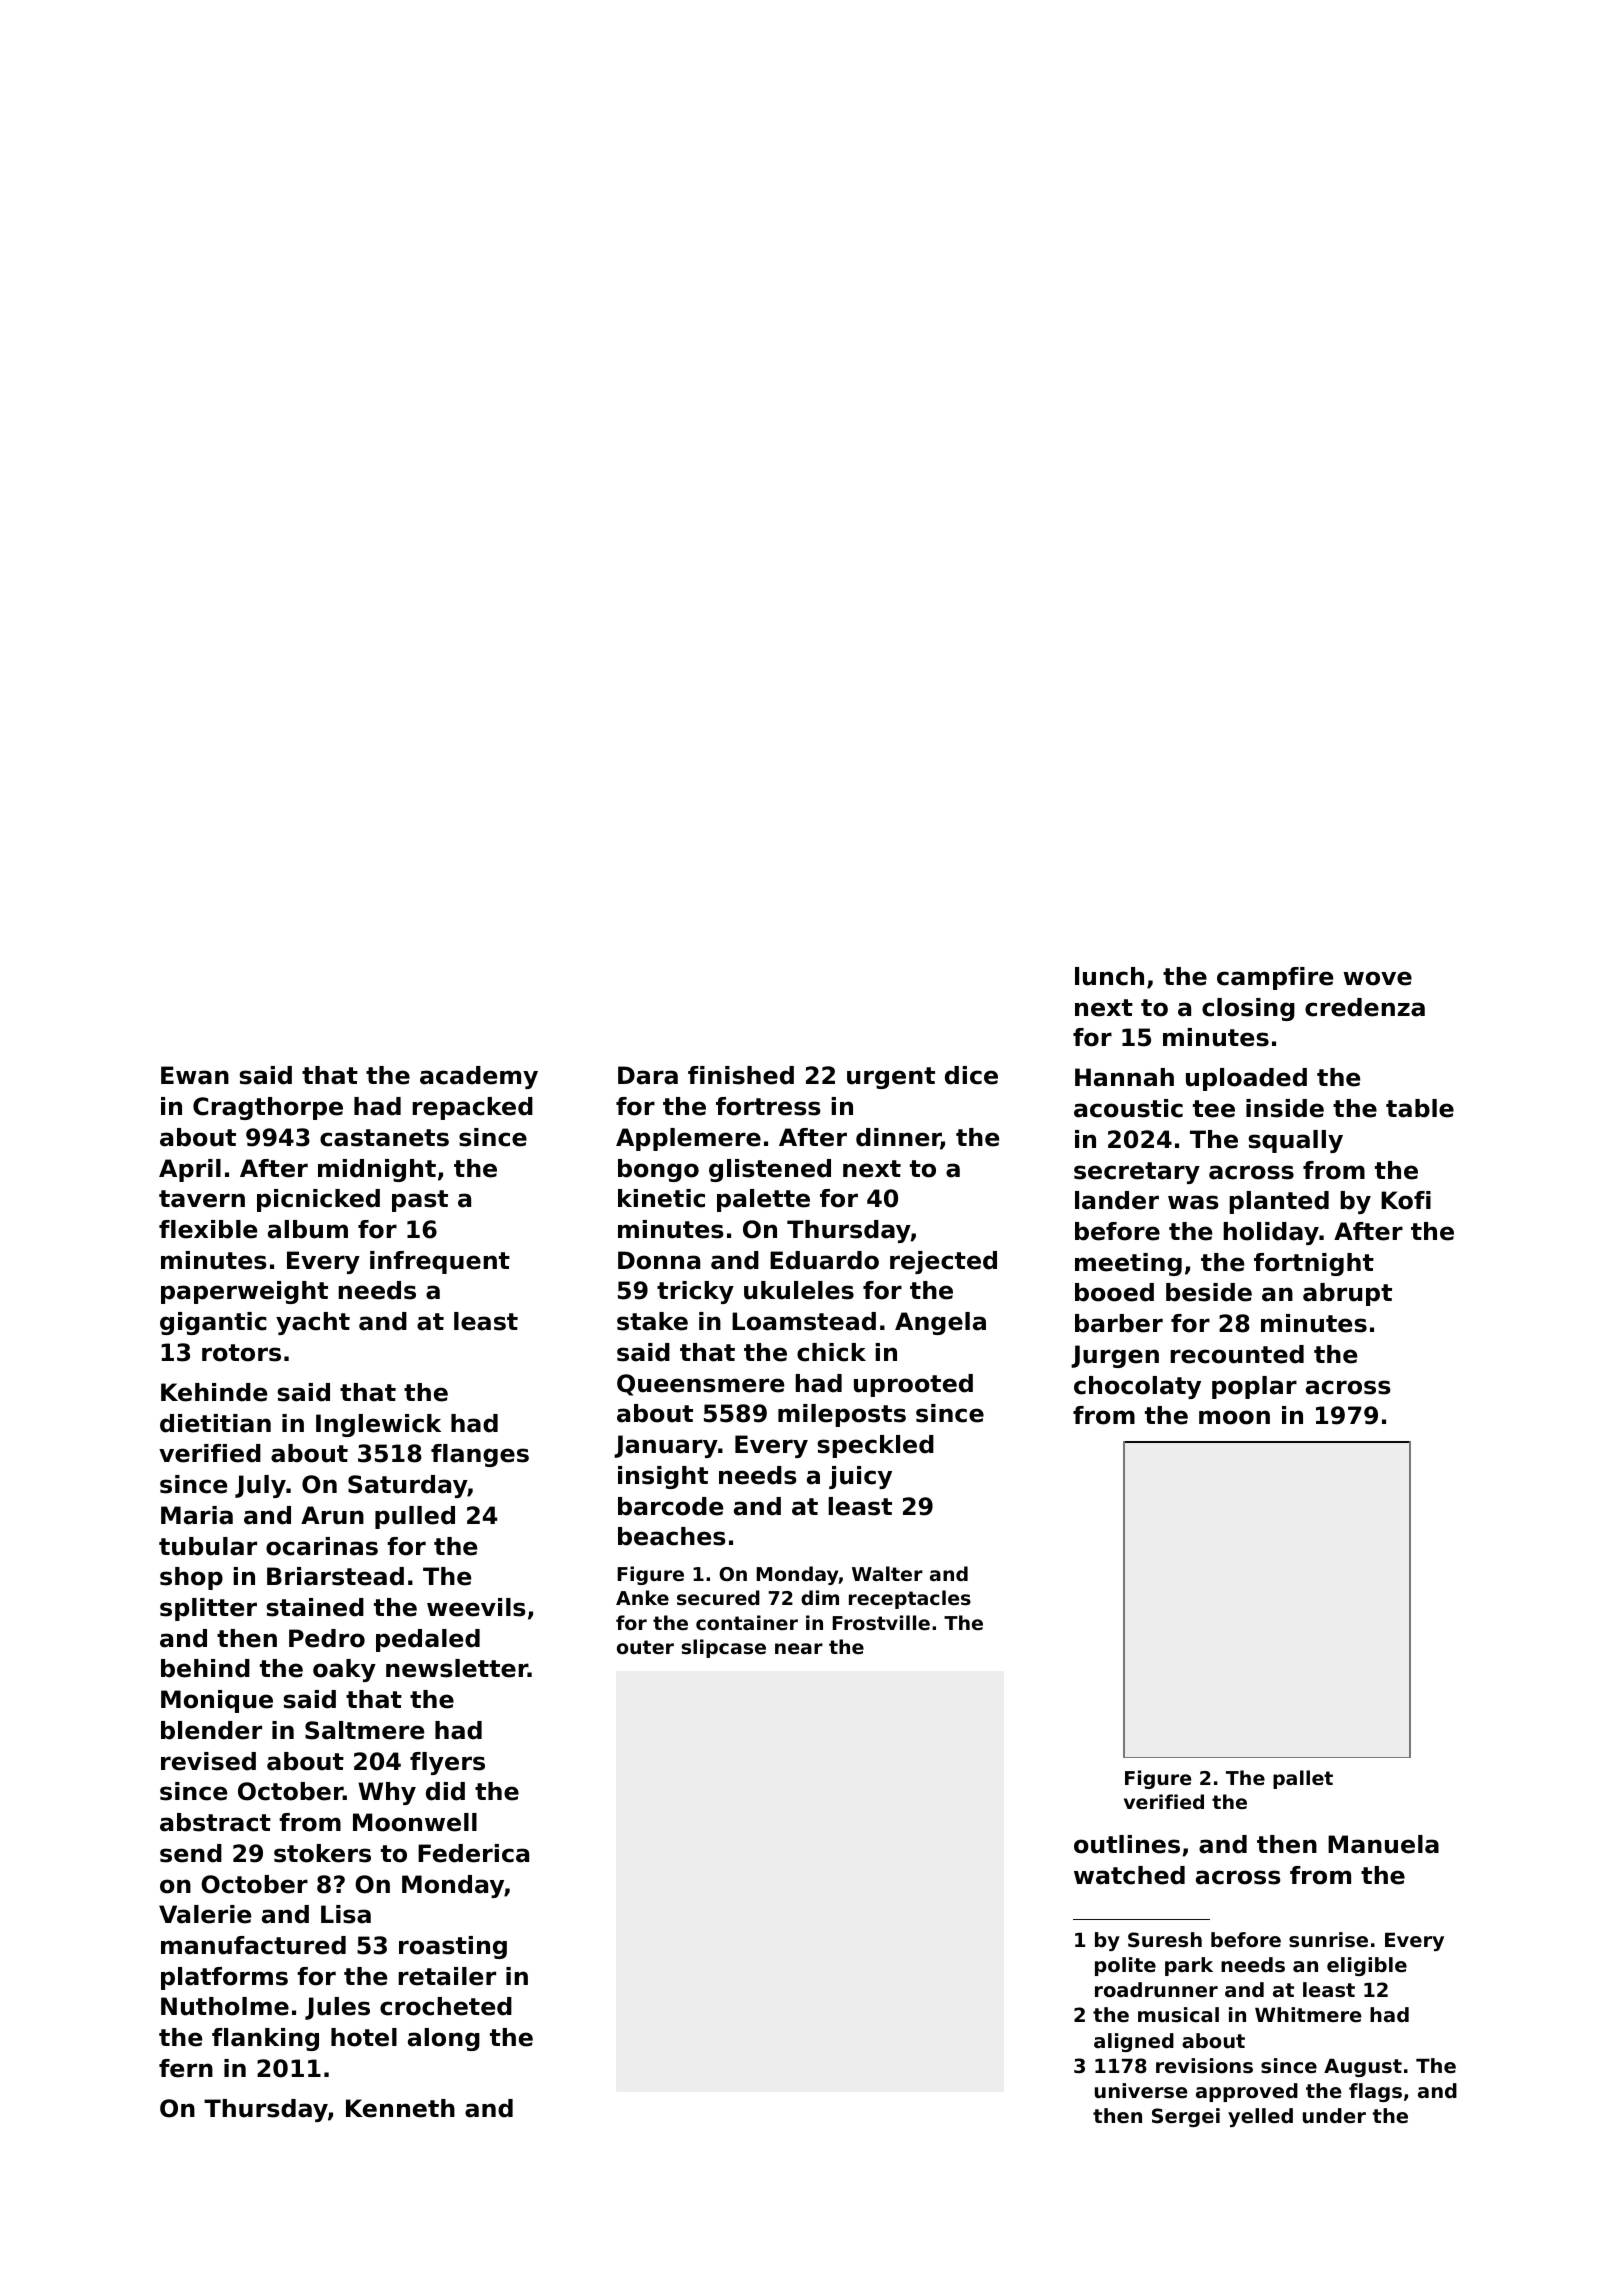 Image resolution: width=1620 pixels, height=2292 pixels. Describe the element at coordinates (444, 2039) in the image. I see `along` at that location.
